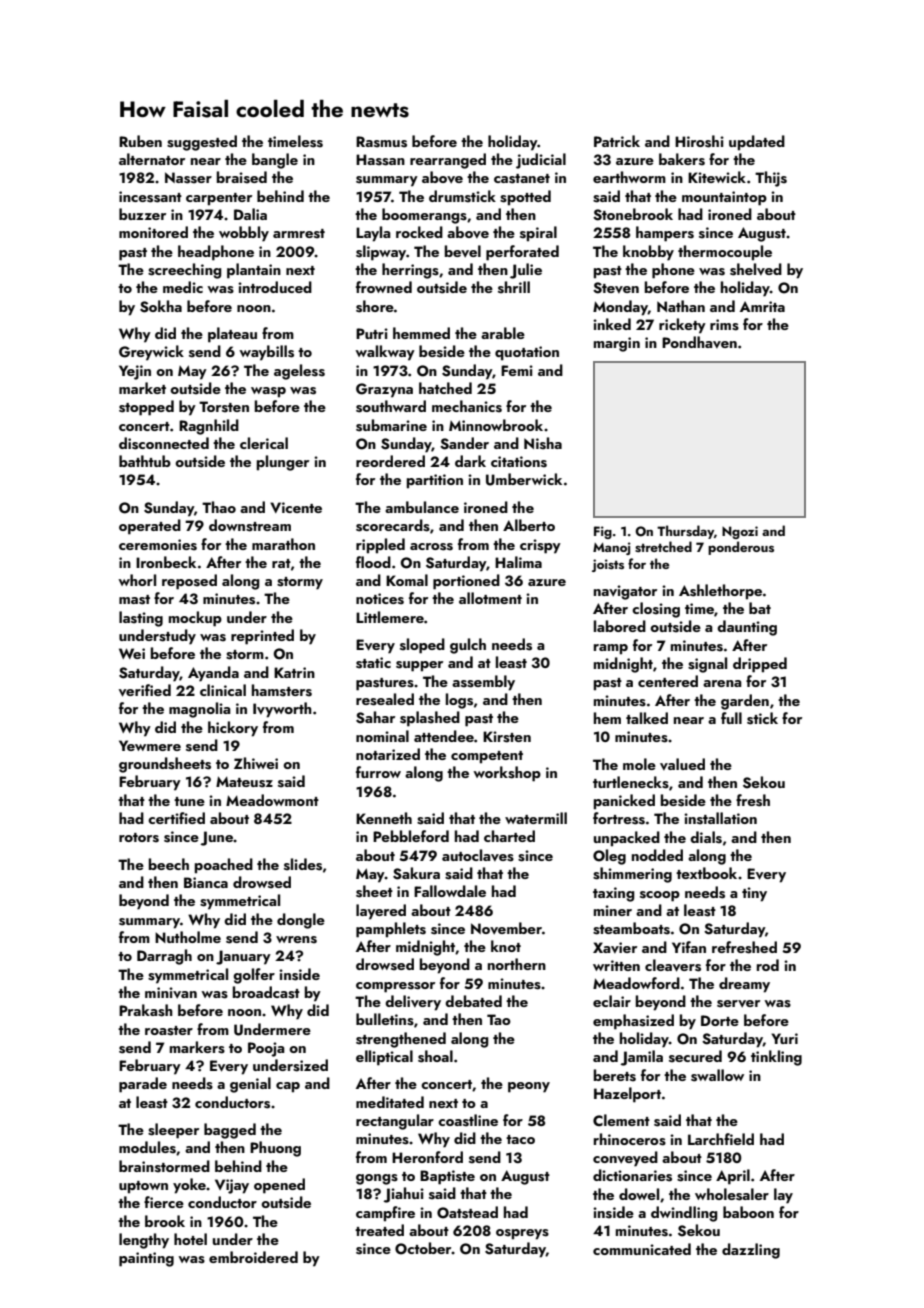 This page has height=1308, width=924. What do you see at coordinates (169, 864) in the page?
I see `beech` at bounding box center [169, 864].
